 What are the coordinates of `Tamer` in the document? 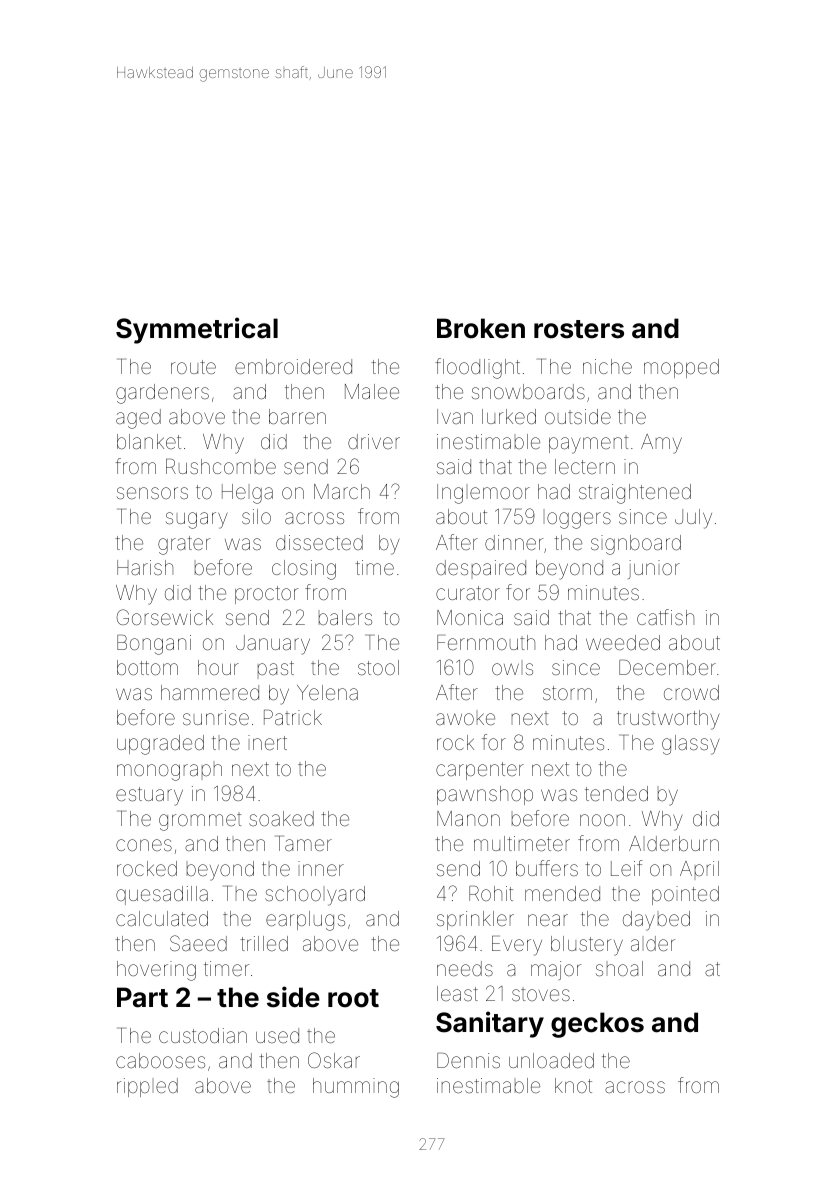 It's located at (303, 843).
